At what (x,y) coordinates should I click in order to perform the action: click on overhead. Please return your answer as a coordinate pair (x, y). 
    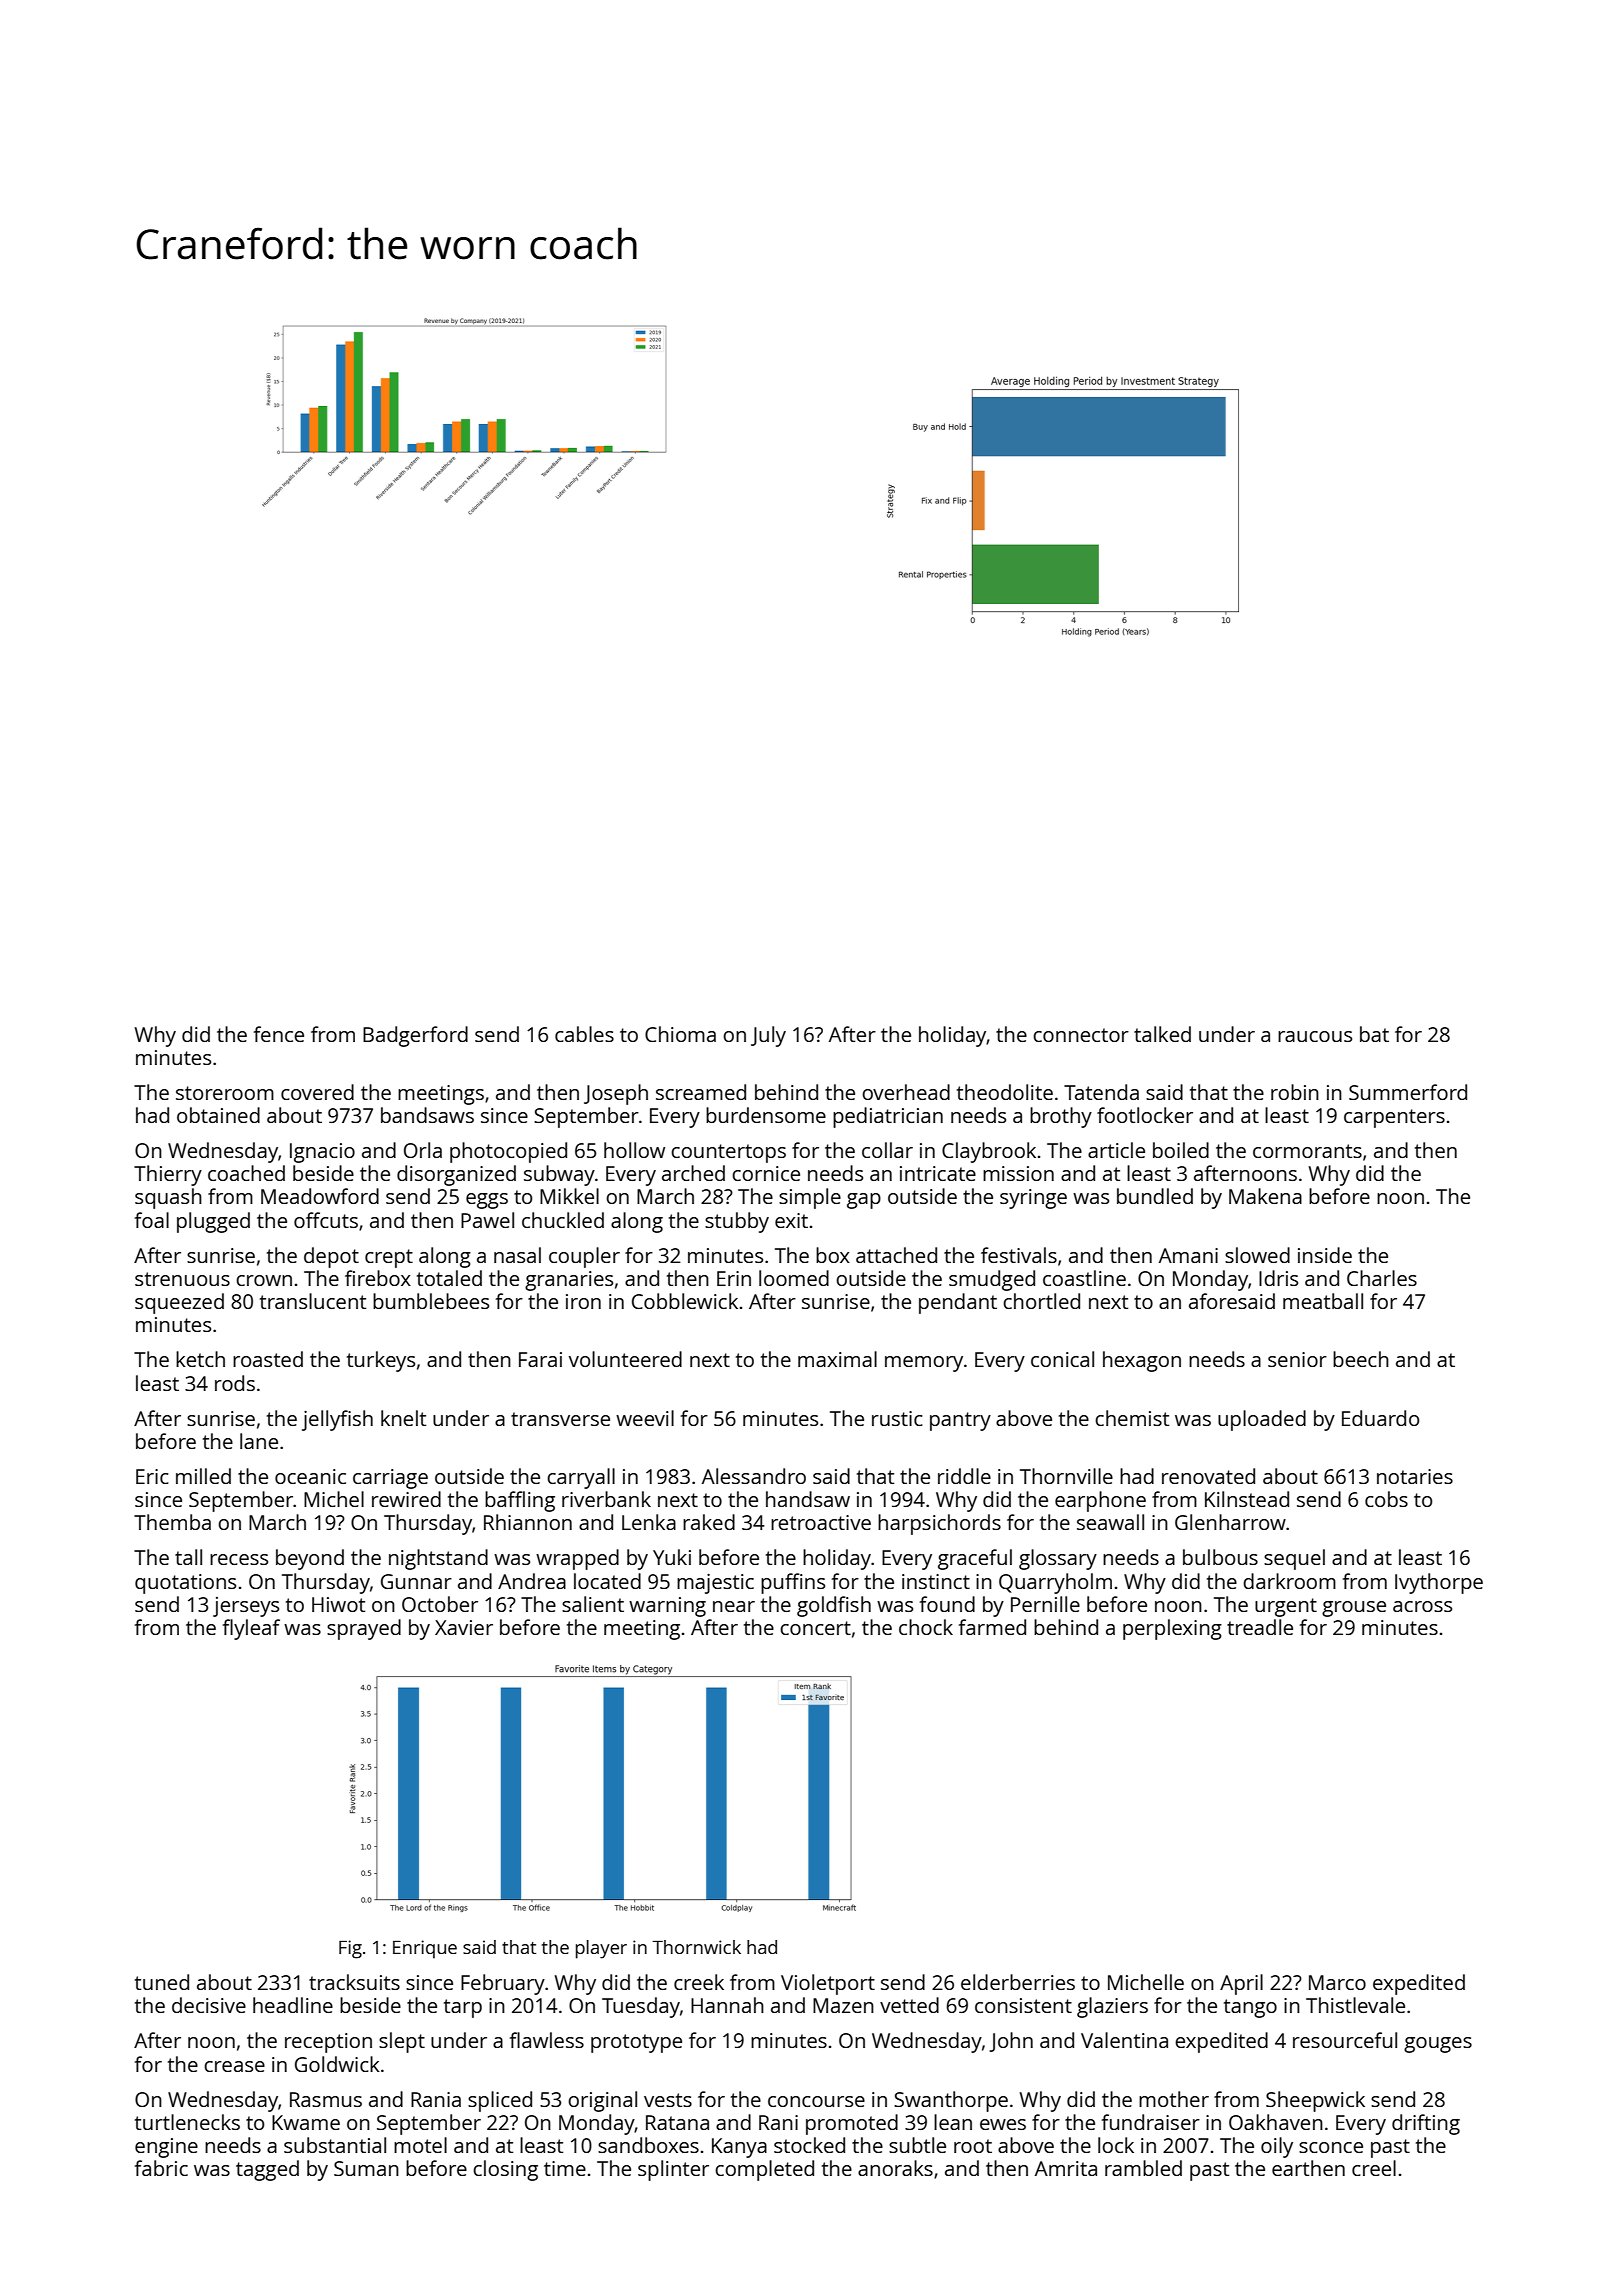
    Looking at the image, I should click on (906, 1092).
